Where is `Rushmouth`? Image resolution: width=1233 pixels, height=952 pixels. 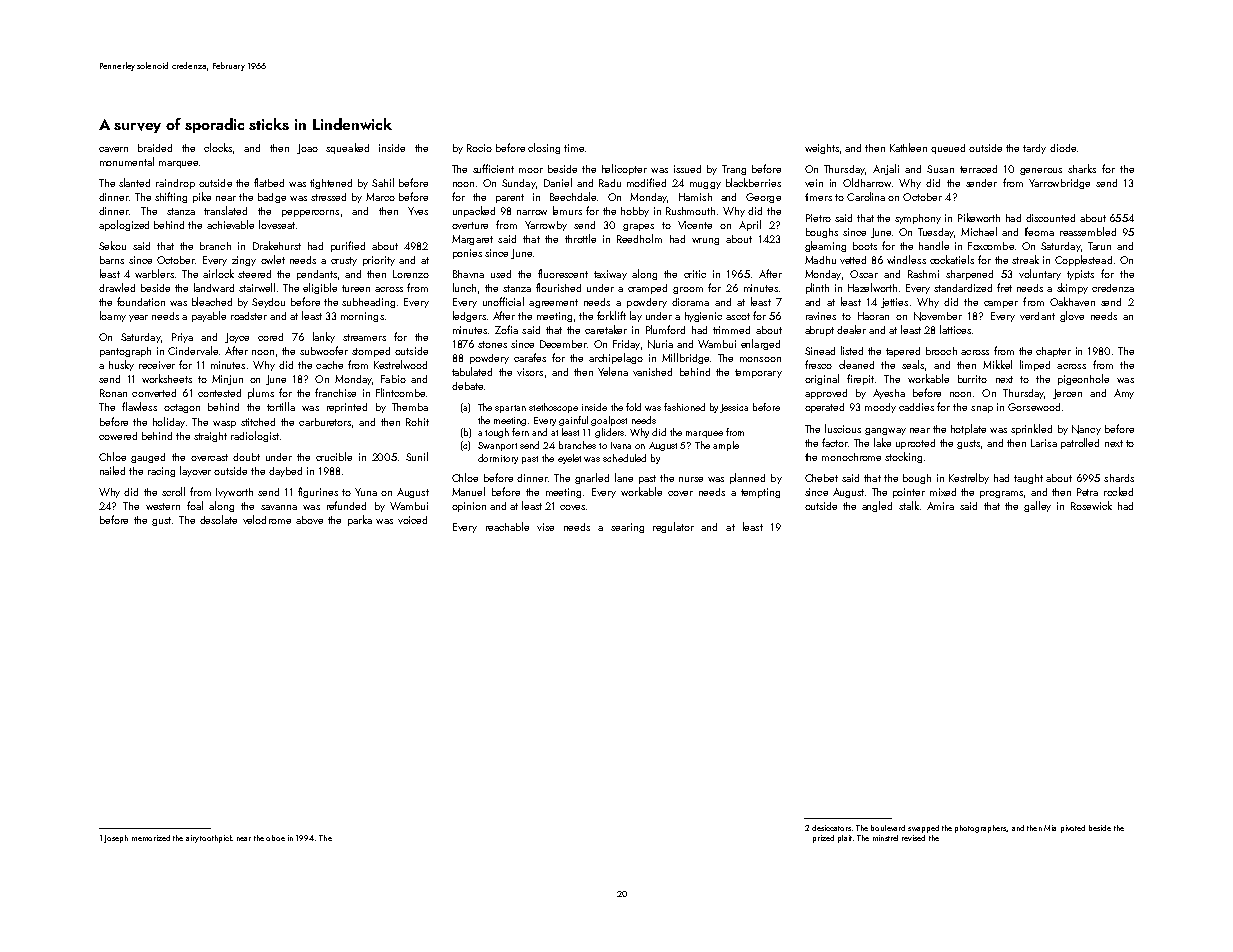 Rushmouth is located at coordinates (690, 211).
